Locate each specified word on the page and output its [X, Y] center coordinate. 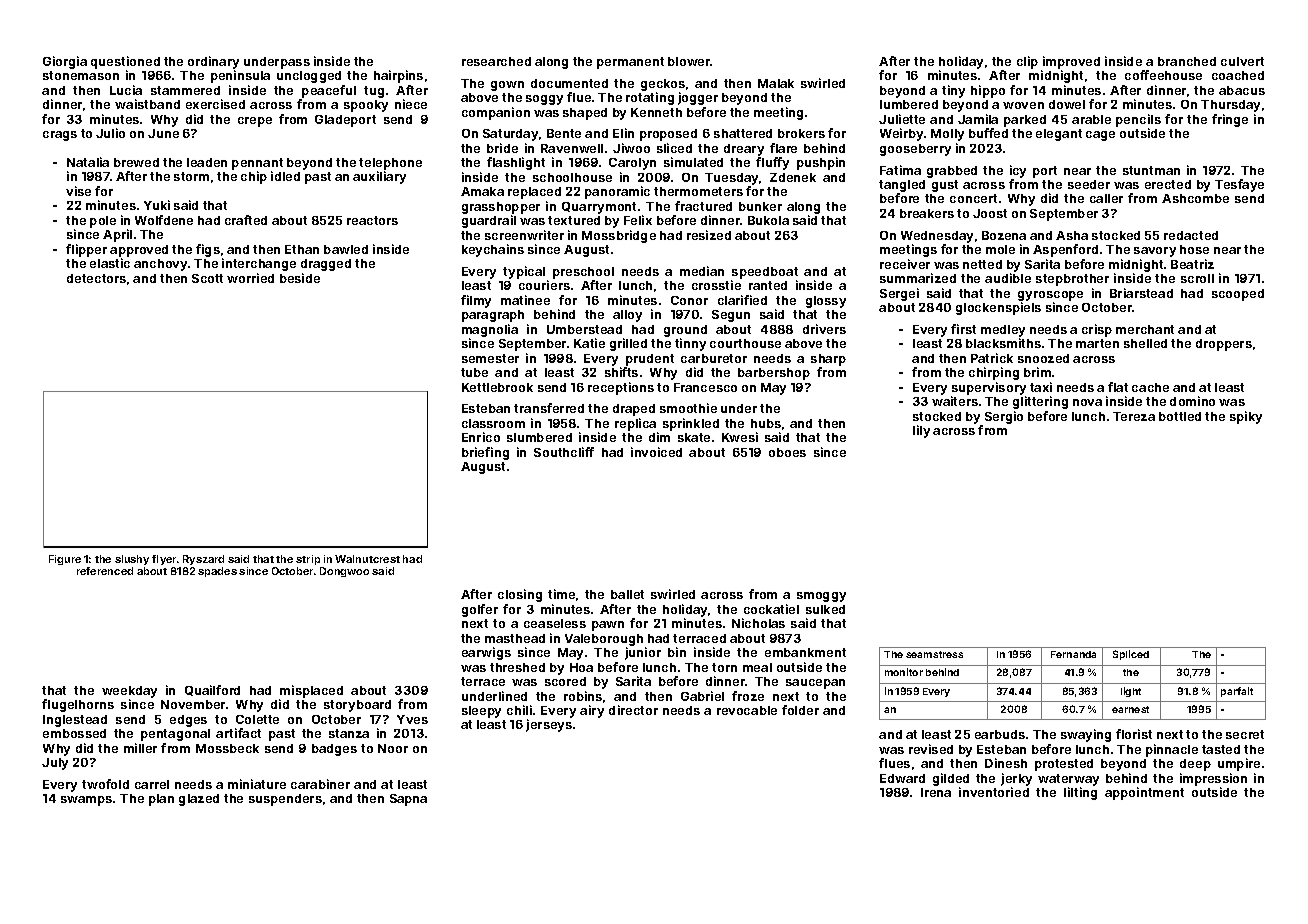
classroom [493, 423]
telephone [390, 164]
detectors [96, 278]
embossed [74, 733]
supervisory [989, 388]
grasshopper [501, 208]
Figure [65, 560]
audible [1008, 278]
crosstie [716, 285]
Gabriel [702, 696]
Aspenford [1065, 250]
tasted [1221, 749]
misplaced [311, 691]
